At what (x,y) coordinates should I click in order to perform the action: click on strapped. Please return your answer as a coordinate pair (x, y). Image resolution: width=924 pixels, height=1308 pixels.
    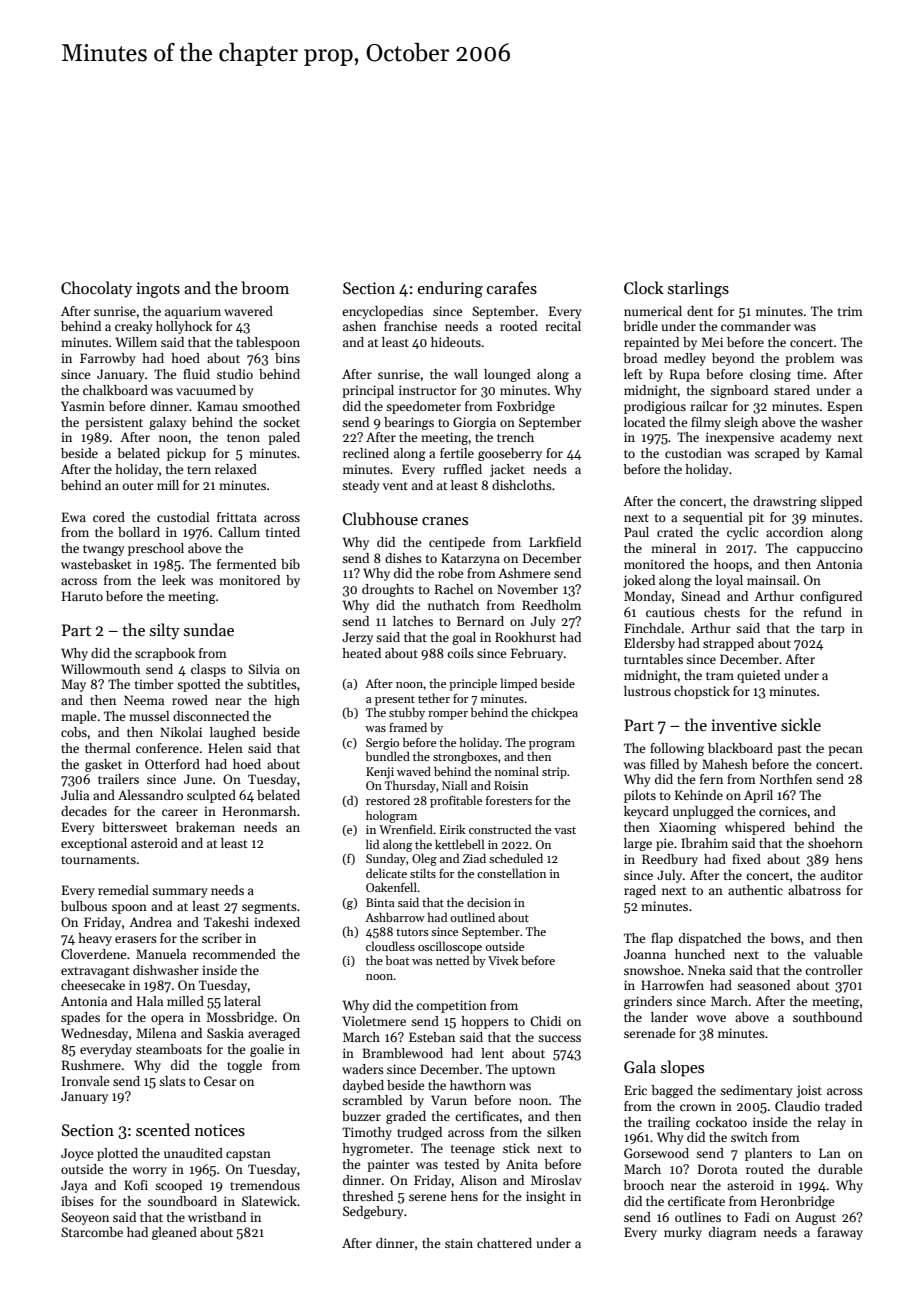
    Looking at the image, I should click on (728, 644).
